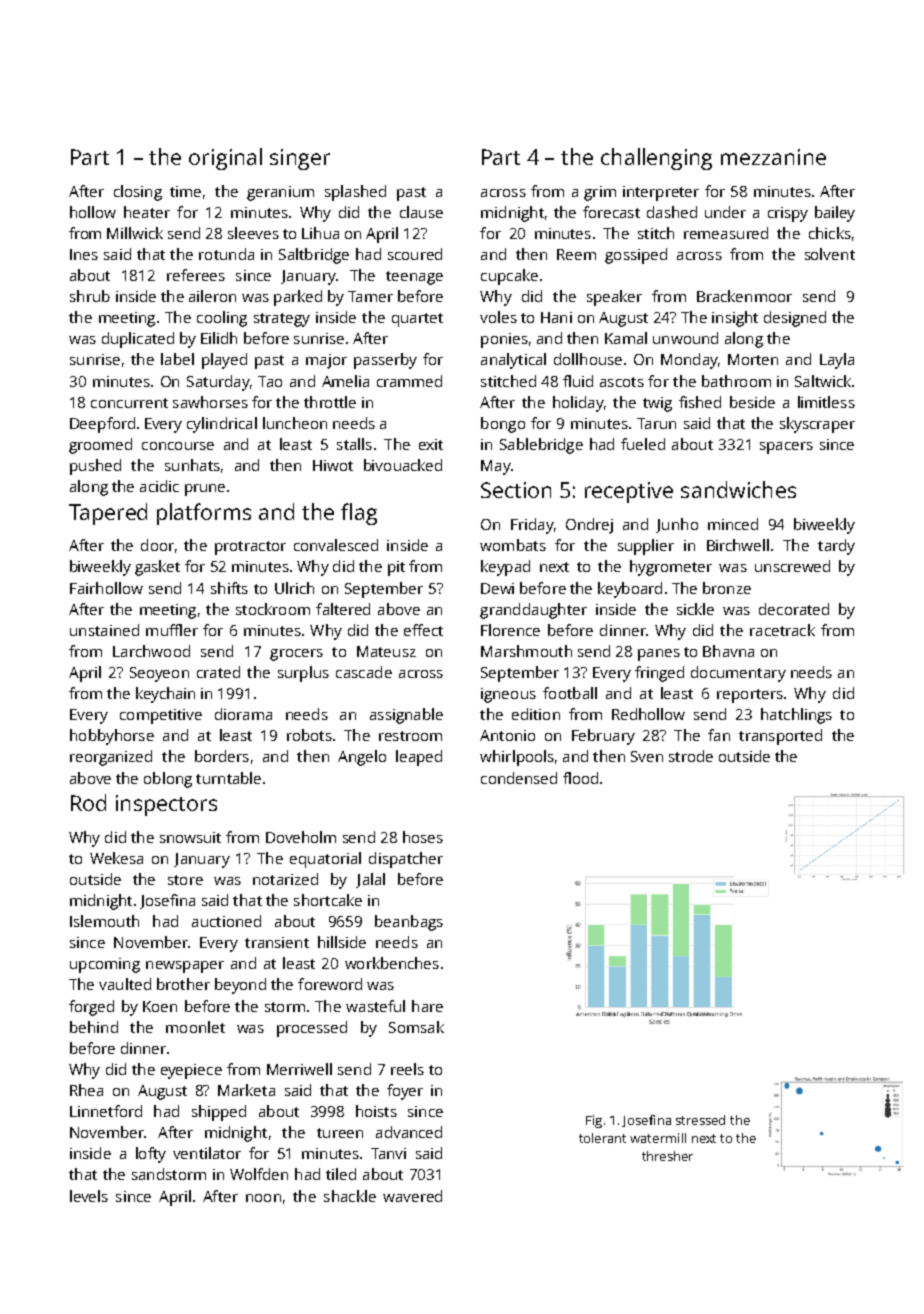 The width and height of the screenshot is (924, 1314). What do you see at coordinates (325, 860) in the screenshot?
I see `equatorial` at bounding box center [325, 860].
